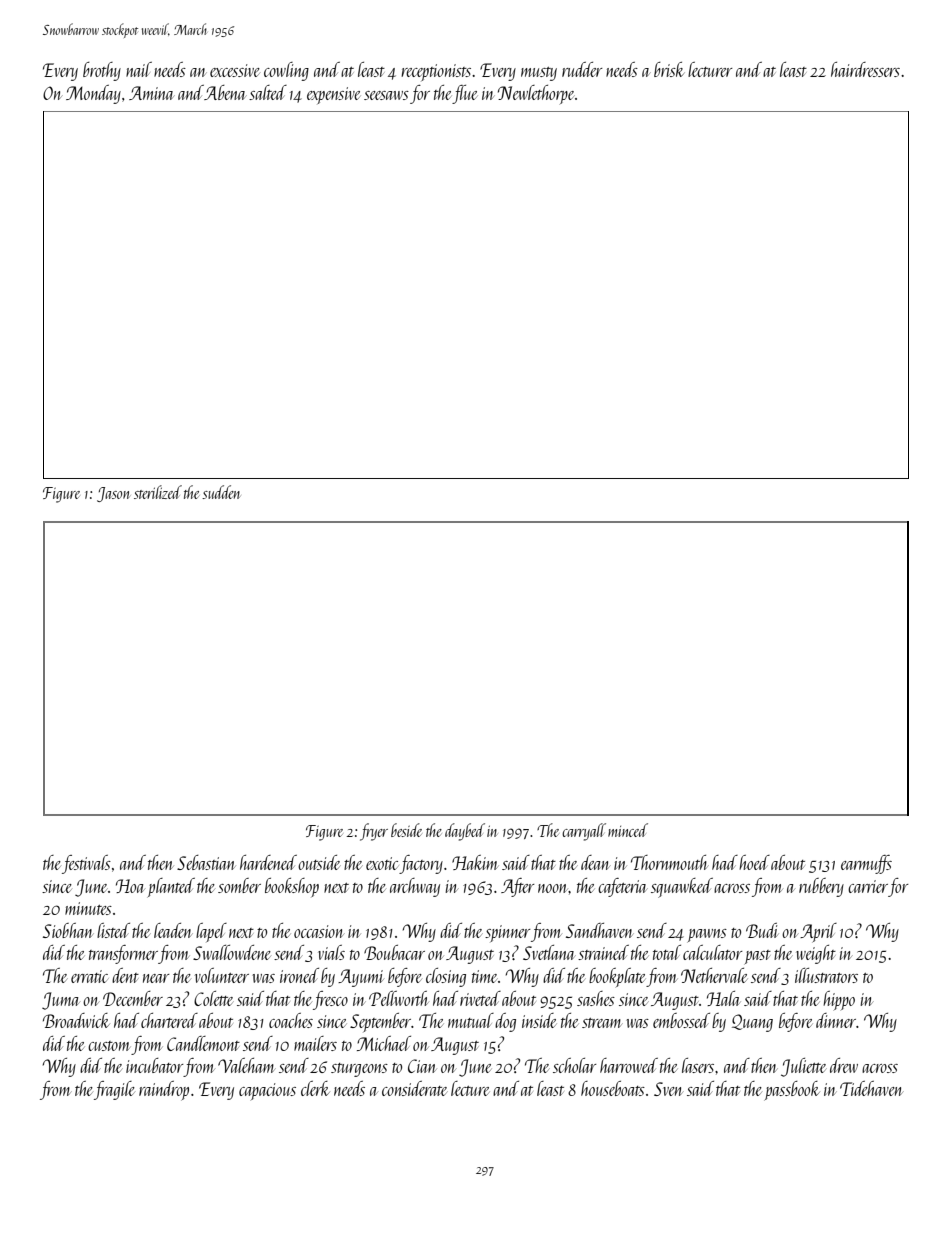  Describe the element at coordinates (374, 832) in the screenshot. I see `fryer` at that location.
